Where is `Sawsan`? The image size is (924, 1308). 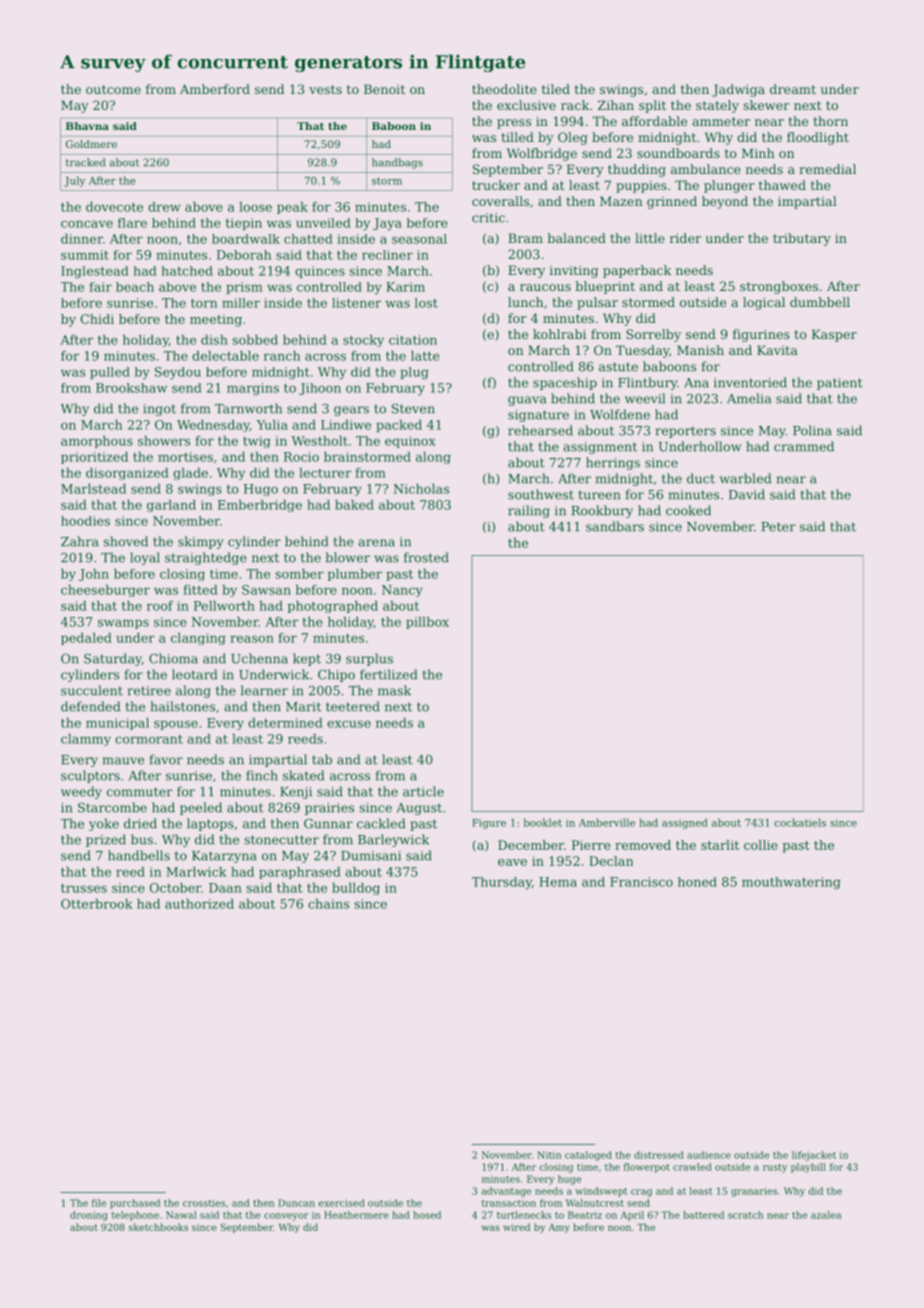
Sawsan is located at coordinates (266, 590).
